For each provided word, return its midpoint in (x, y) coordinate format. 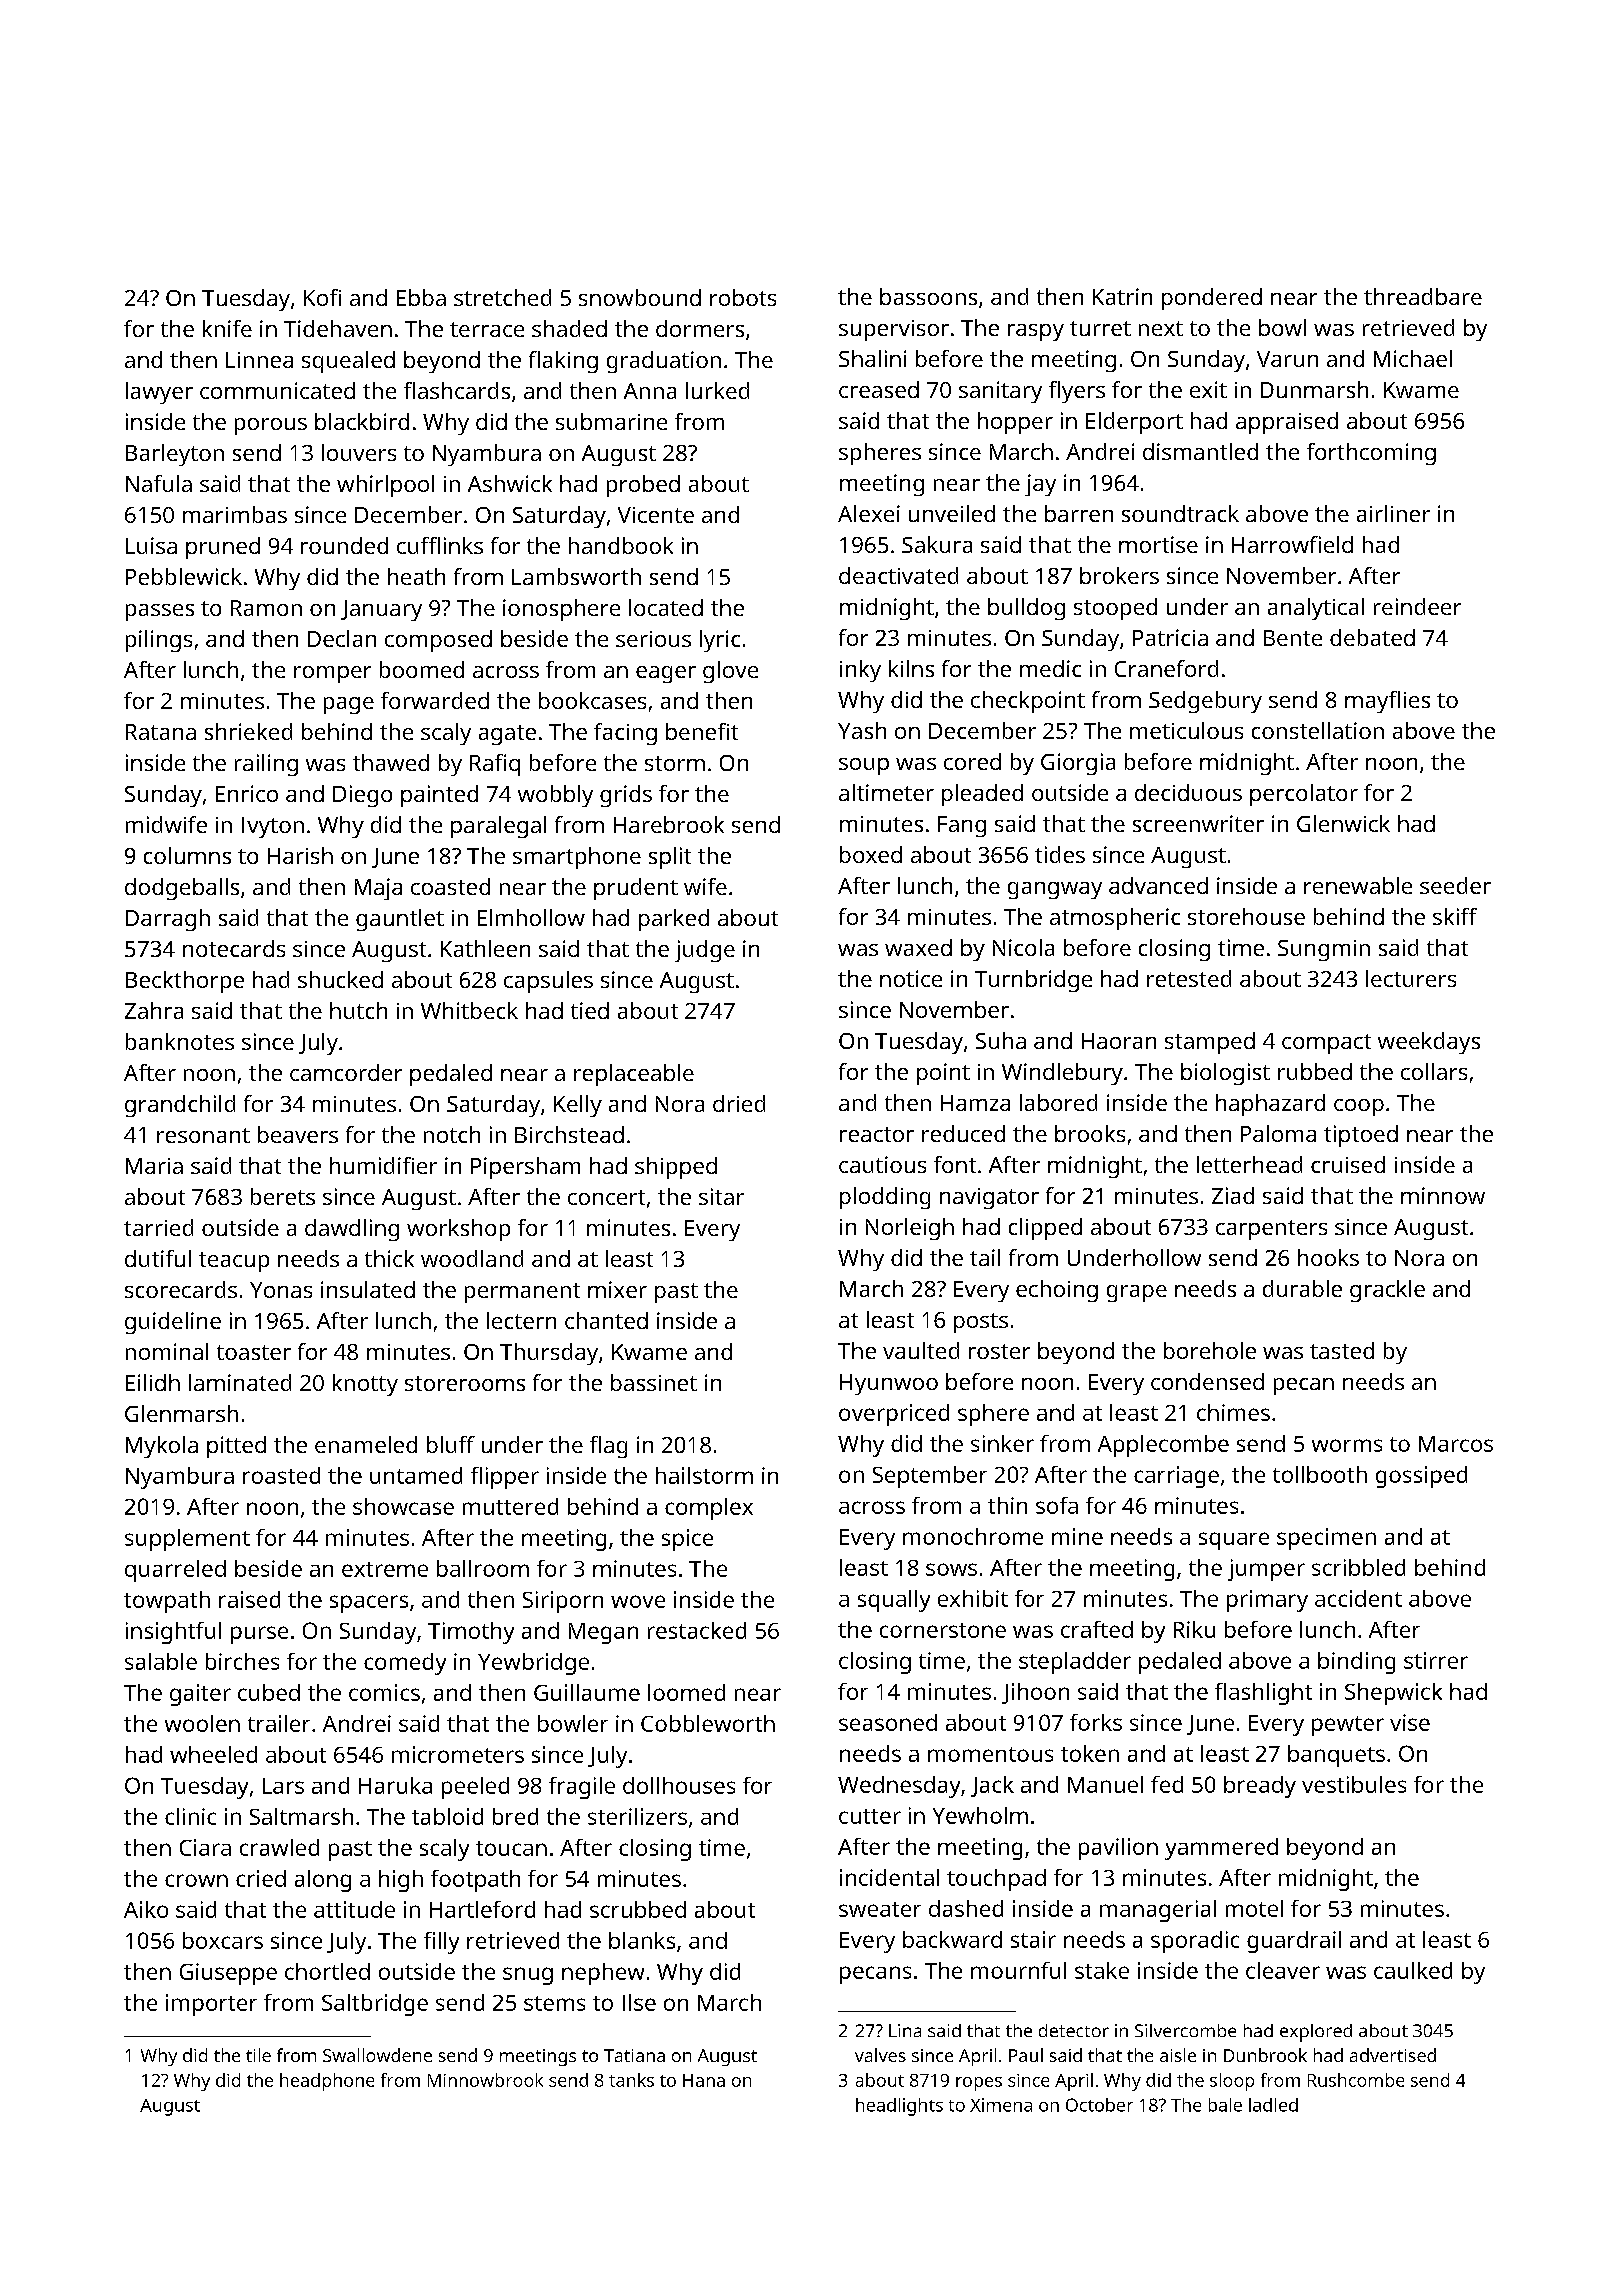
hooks (1328, 1257)
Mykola (162, 1447)
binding (1356, 1663)
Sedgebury (1205, 702)
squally (894, 1601)
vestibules (1354, 1784)
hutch (358, 1010)
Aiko (146, 1909)
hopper (1015, 423)
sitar (721, 1196)
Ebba (421, 297)
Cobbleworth (708, 1723)
